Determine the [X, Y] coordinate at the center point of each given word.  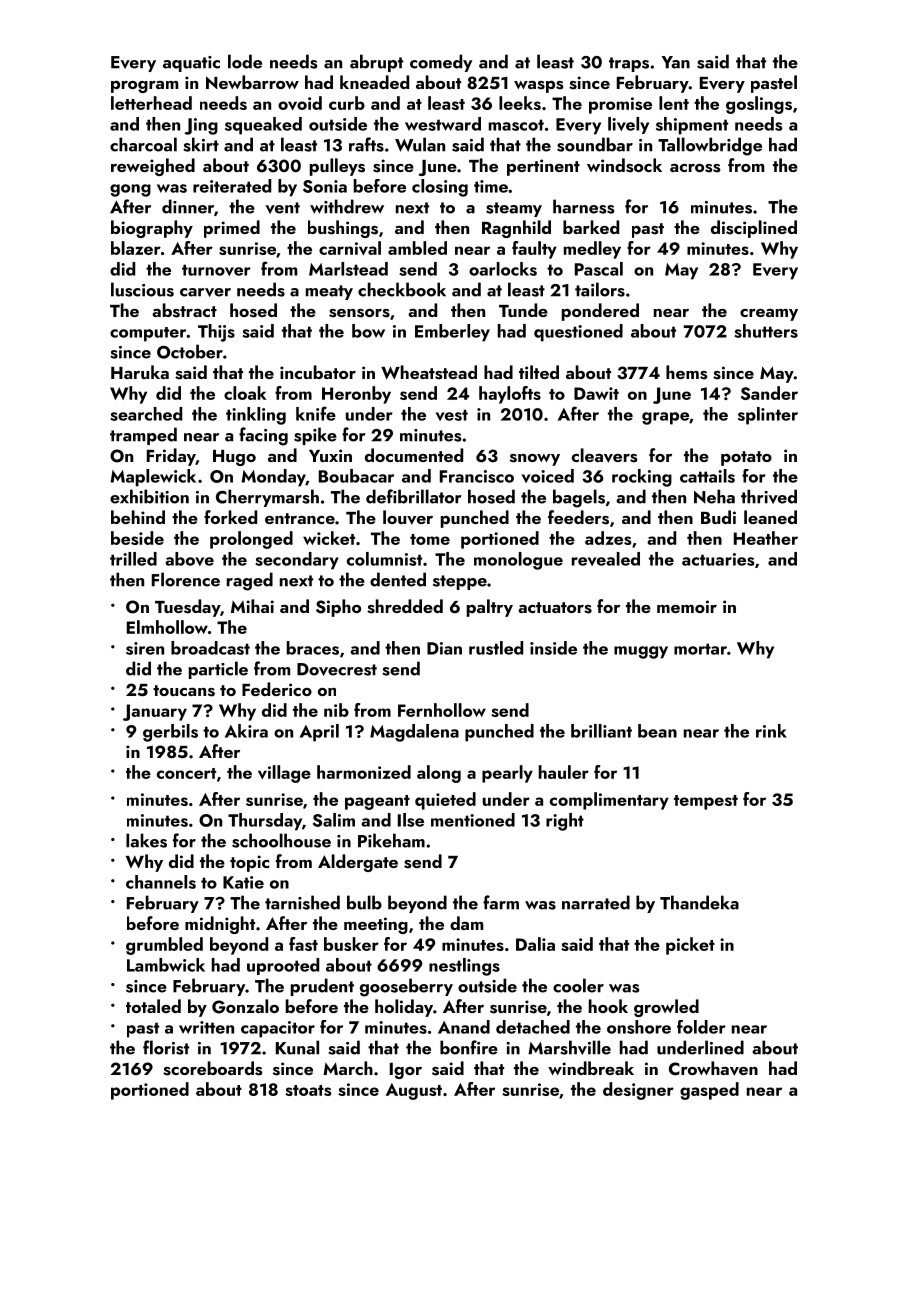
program [144, 86]
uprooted [283, 966]
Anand [464, 1027]
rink [771, 731]
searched [146, 414]
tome [430, 539]
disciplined [754, 229]
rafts [366, 144]
